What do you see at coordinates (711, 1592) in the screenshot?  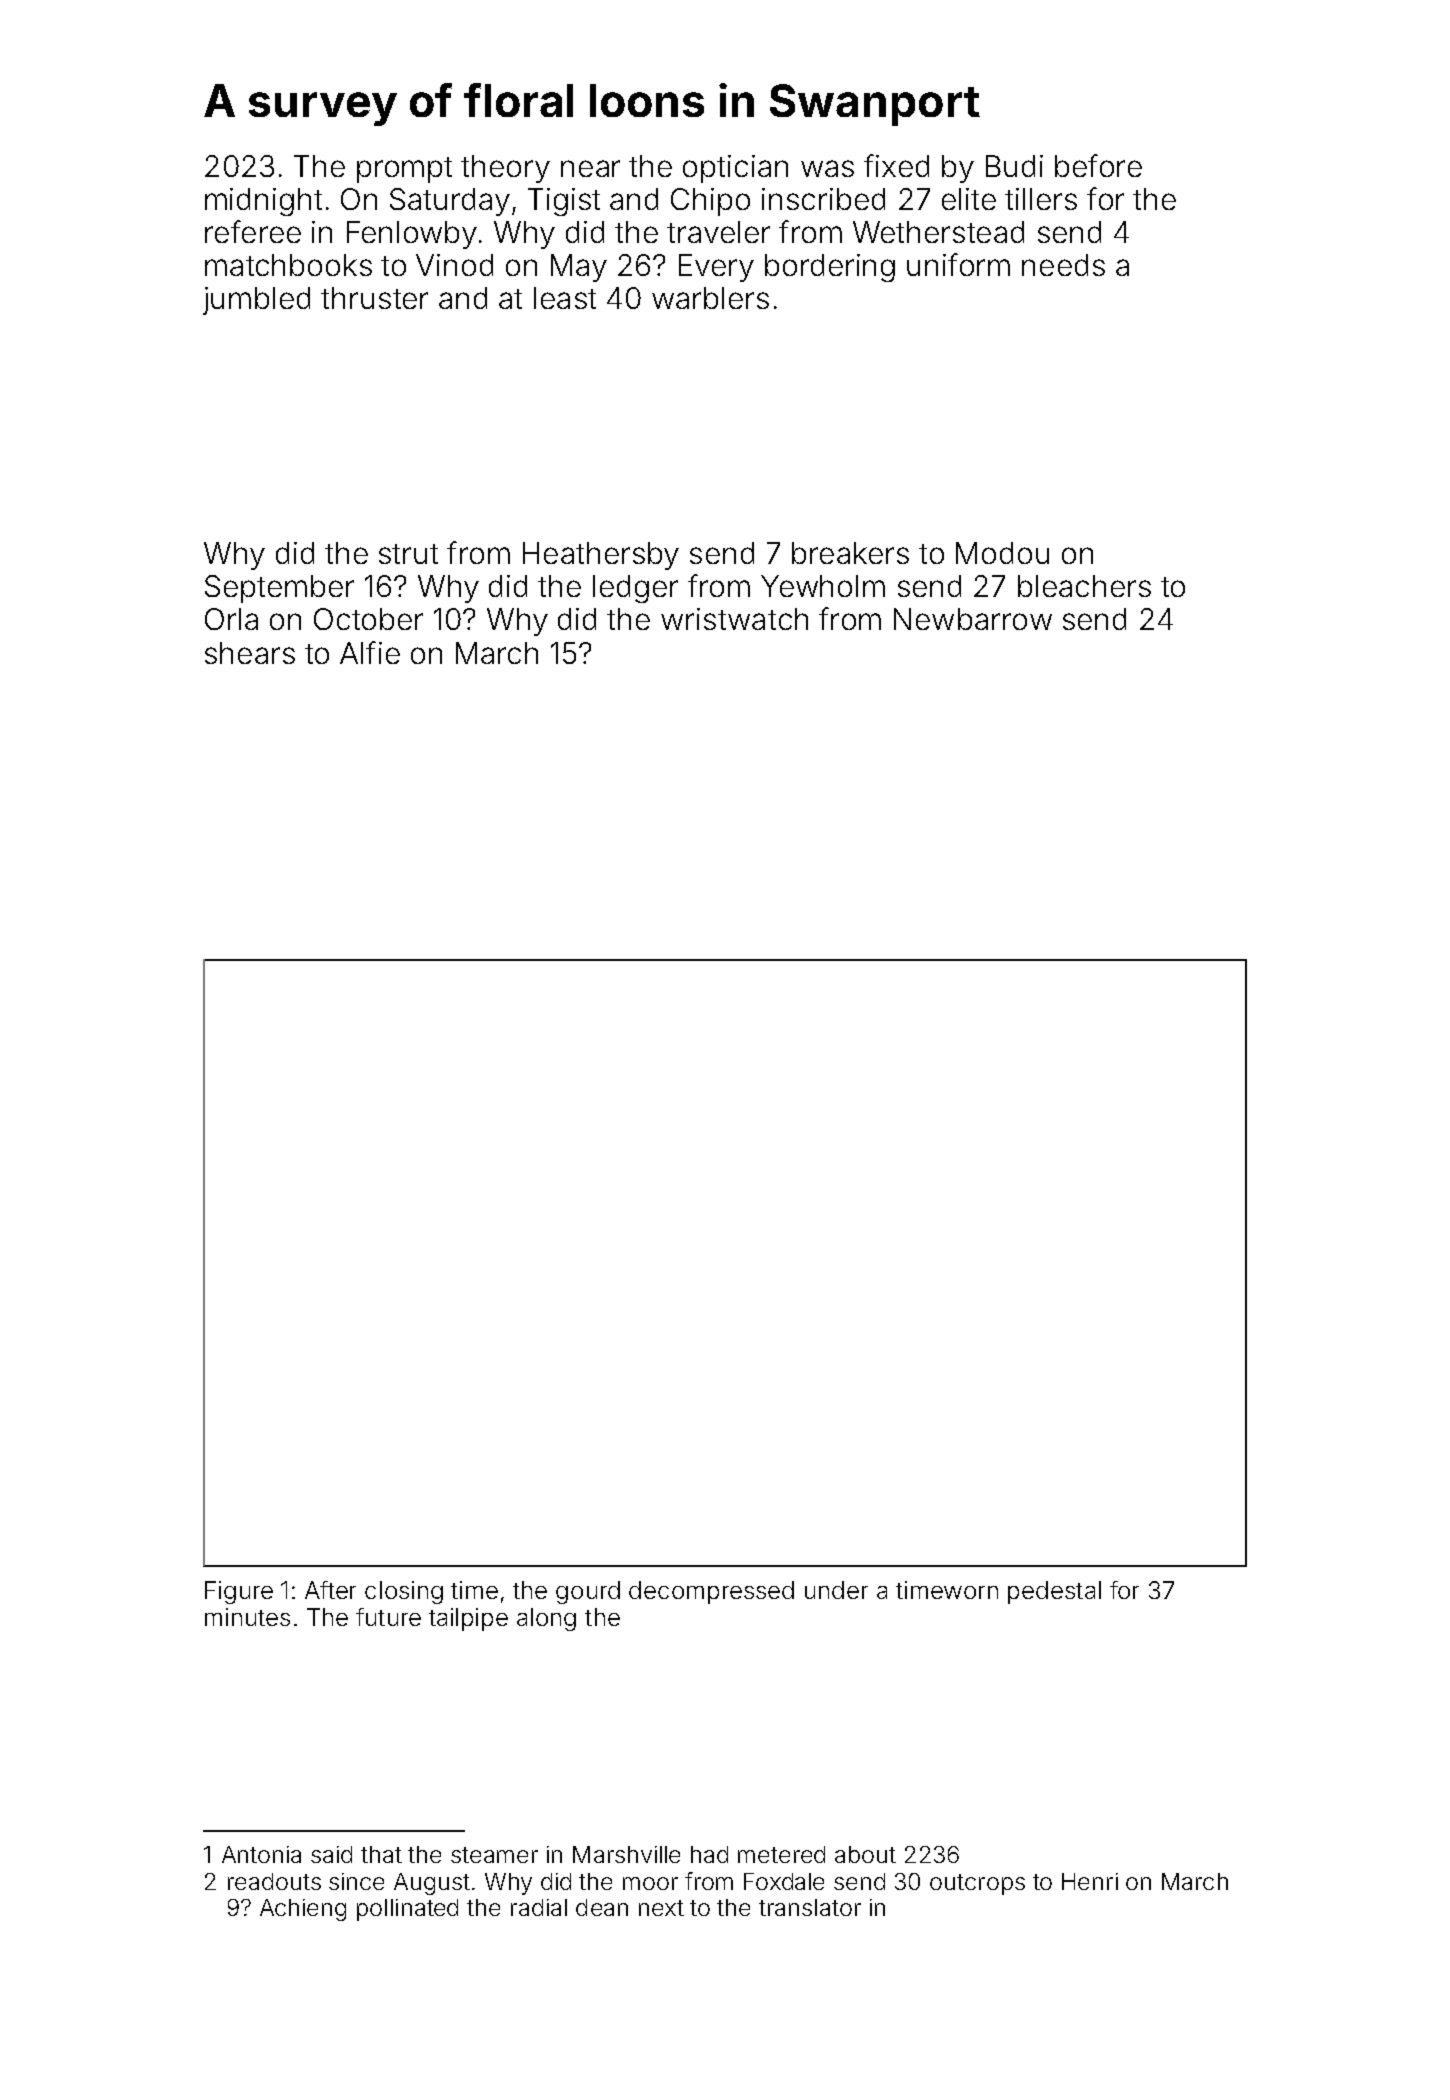 I see `decompressed` at bounding box center [711, 1592].
